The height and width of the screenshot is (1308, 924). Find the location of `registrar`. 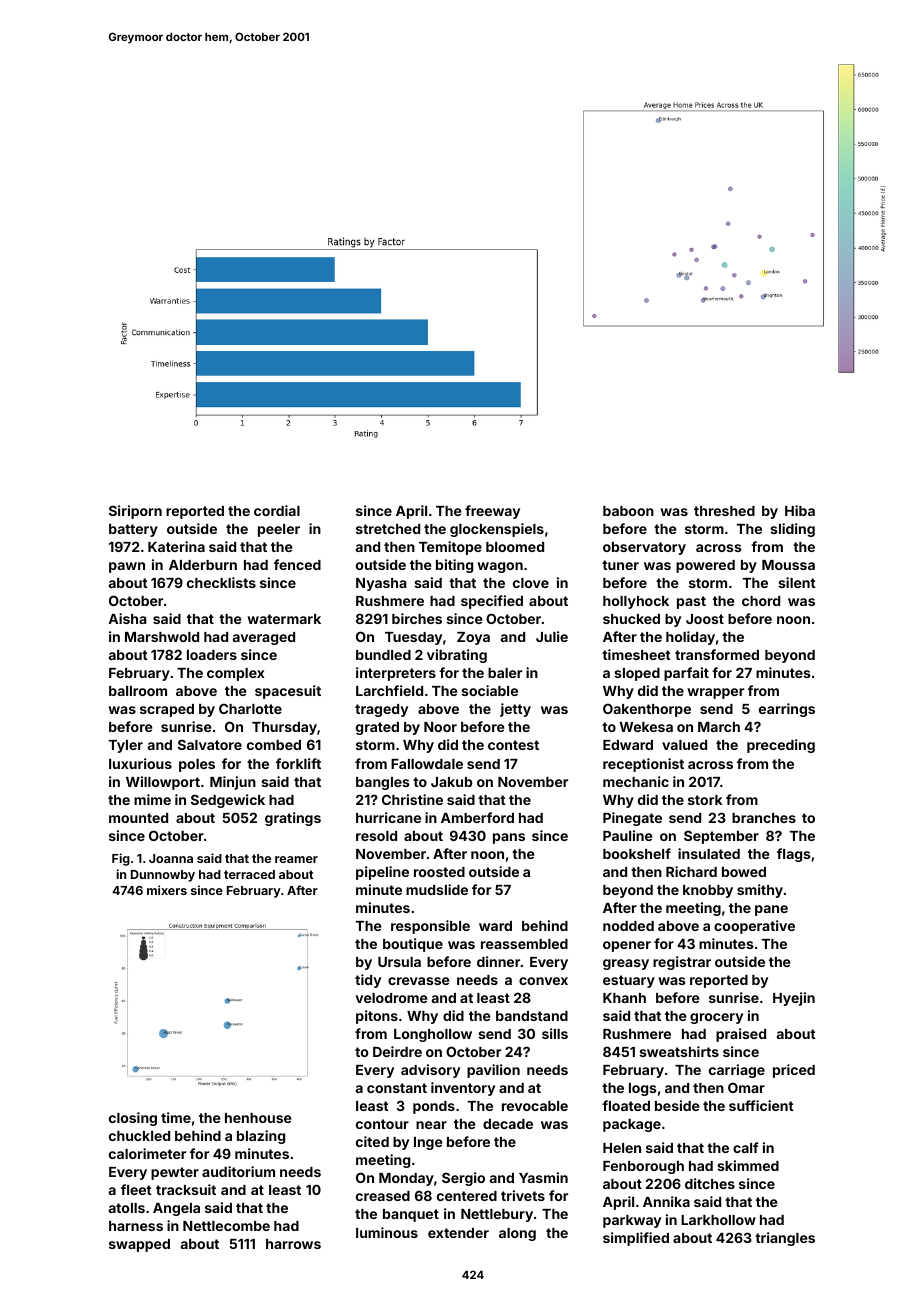

registrar is located at coordinates (682, 963).
